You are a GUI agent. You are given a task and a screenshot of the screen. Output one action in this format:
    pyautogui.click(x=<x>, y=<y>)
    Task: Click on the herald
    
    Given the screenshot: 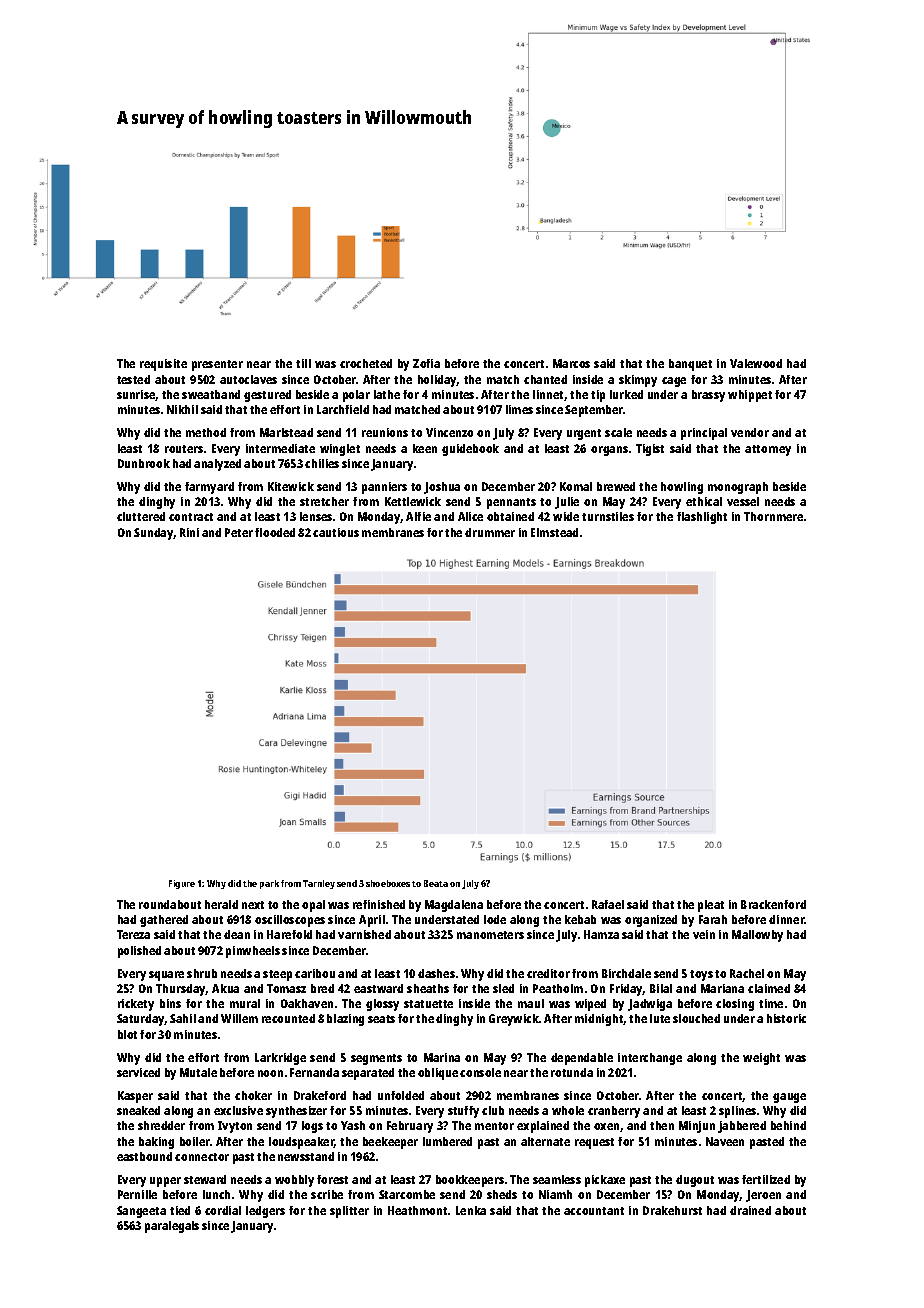 What is the action you would take?
    pyautogui.click(x=221, y=904)
